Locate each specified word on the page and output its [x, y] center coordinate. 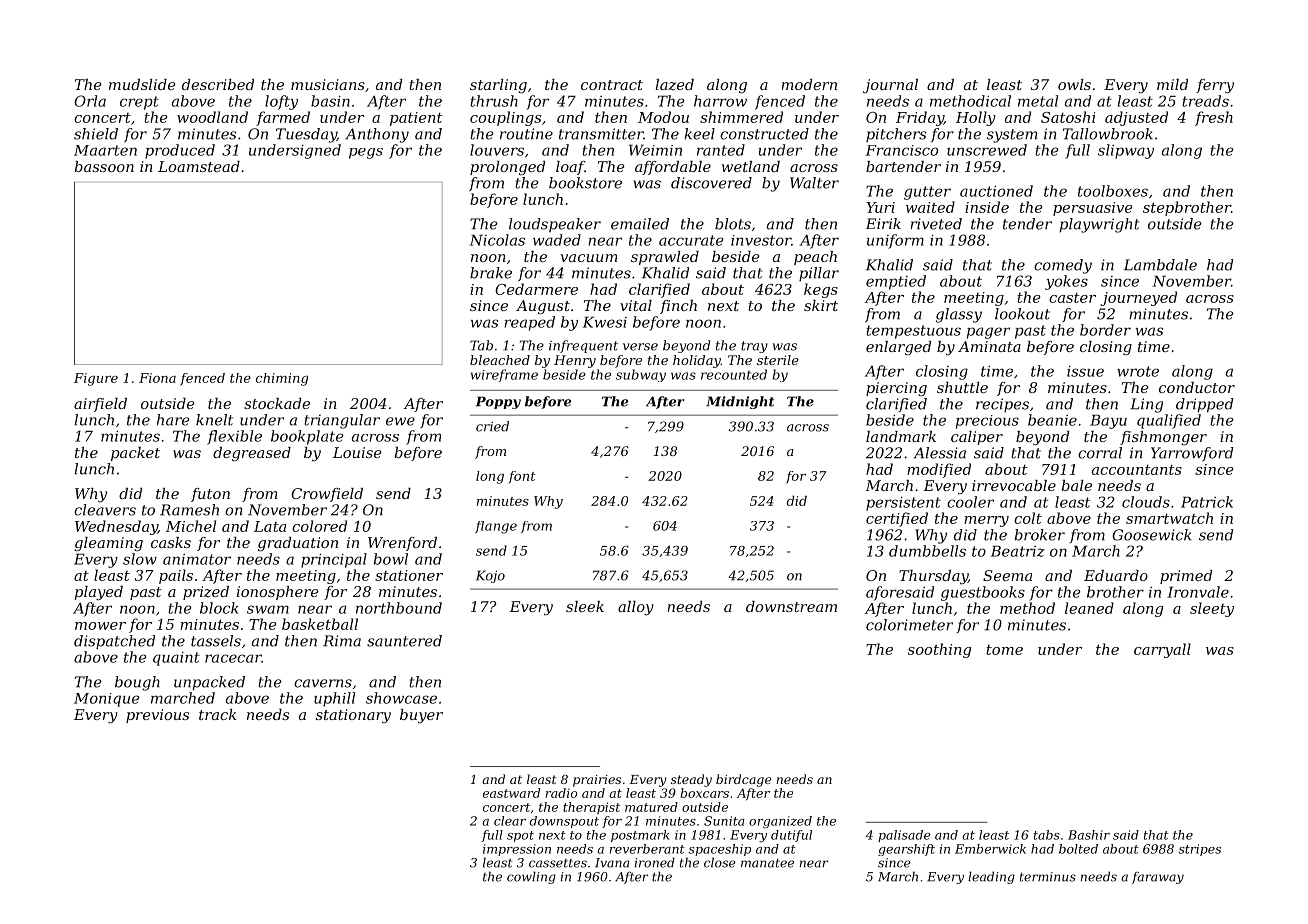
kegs [821, 290]
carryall [1162, 650]
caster [1072, 297]
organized [780, 822]
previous [157, 716]
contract [612, 85]
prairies [597, 781]
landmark [901, 436]
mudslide [142, 84]
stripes [1200, 850]
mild [1172, 84]
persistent [903, 504]
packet [135, 454]
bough [137, 683]
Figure [96, 379]
